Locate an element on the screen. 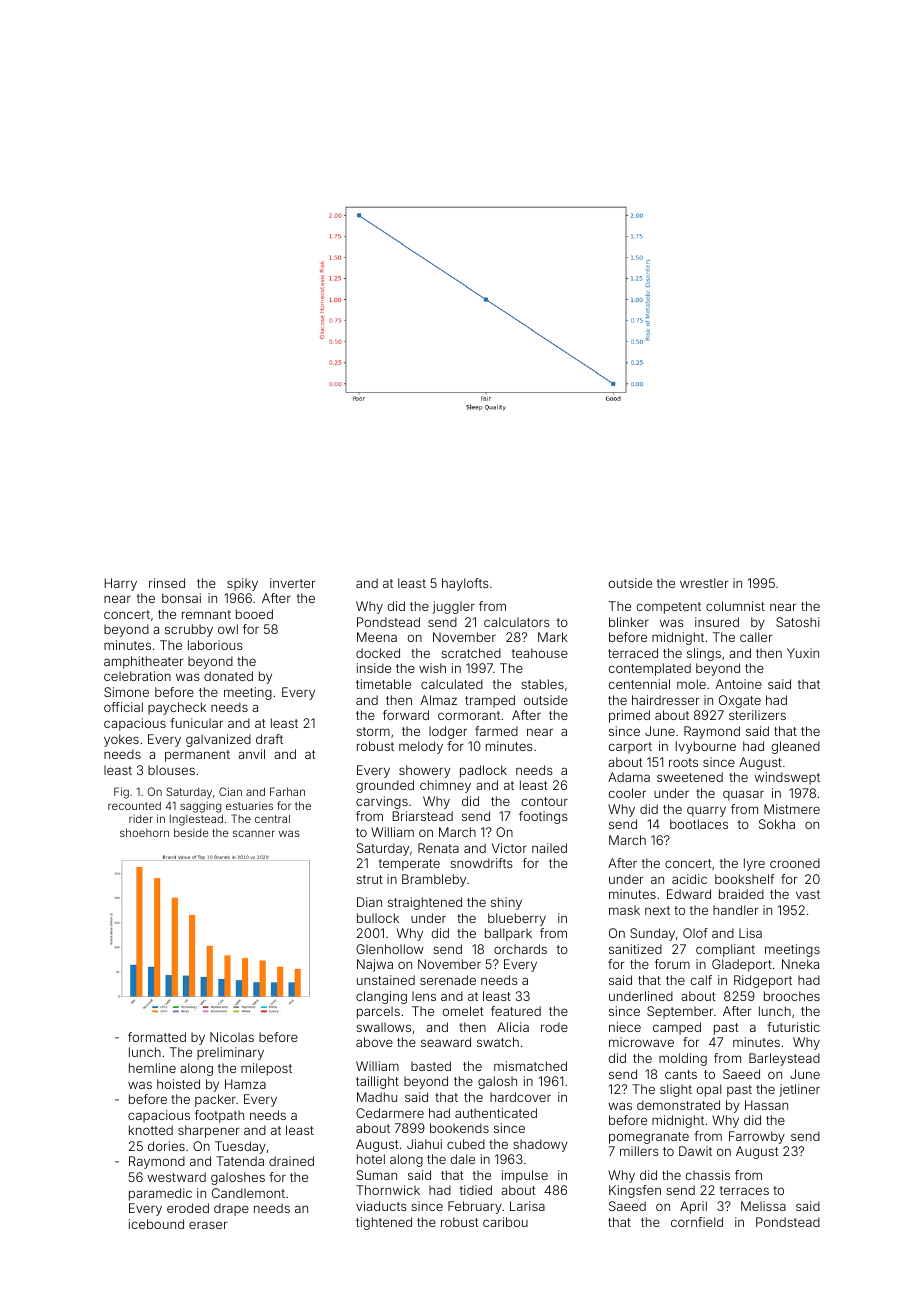 The image size is (924, 1308). crooned is located at coordinates (795, 863).
